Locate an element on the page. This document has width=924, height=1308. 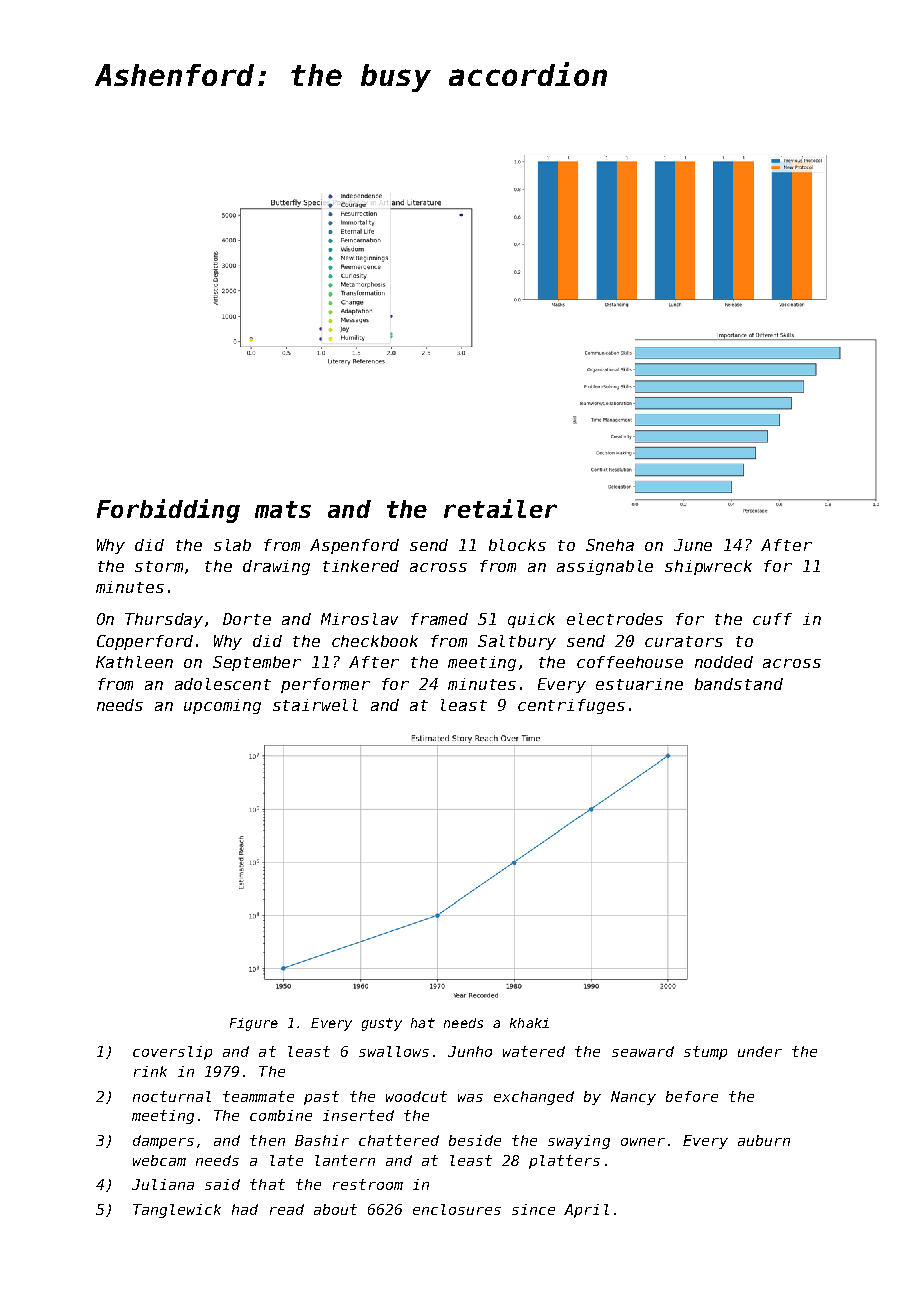
storm is located at coordinates (159, 566).
